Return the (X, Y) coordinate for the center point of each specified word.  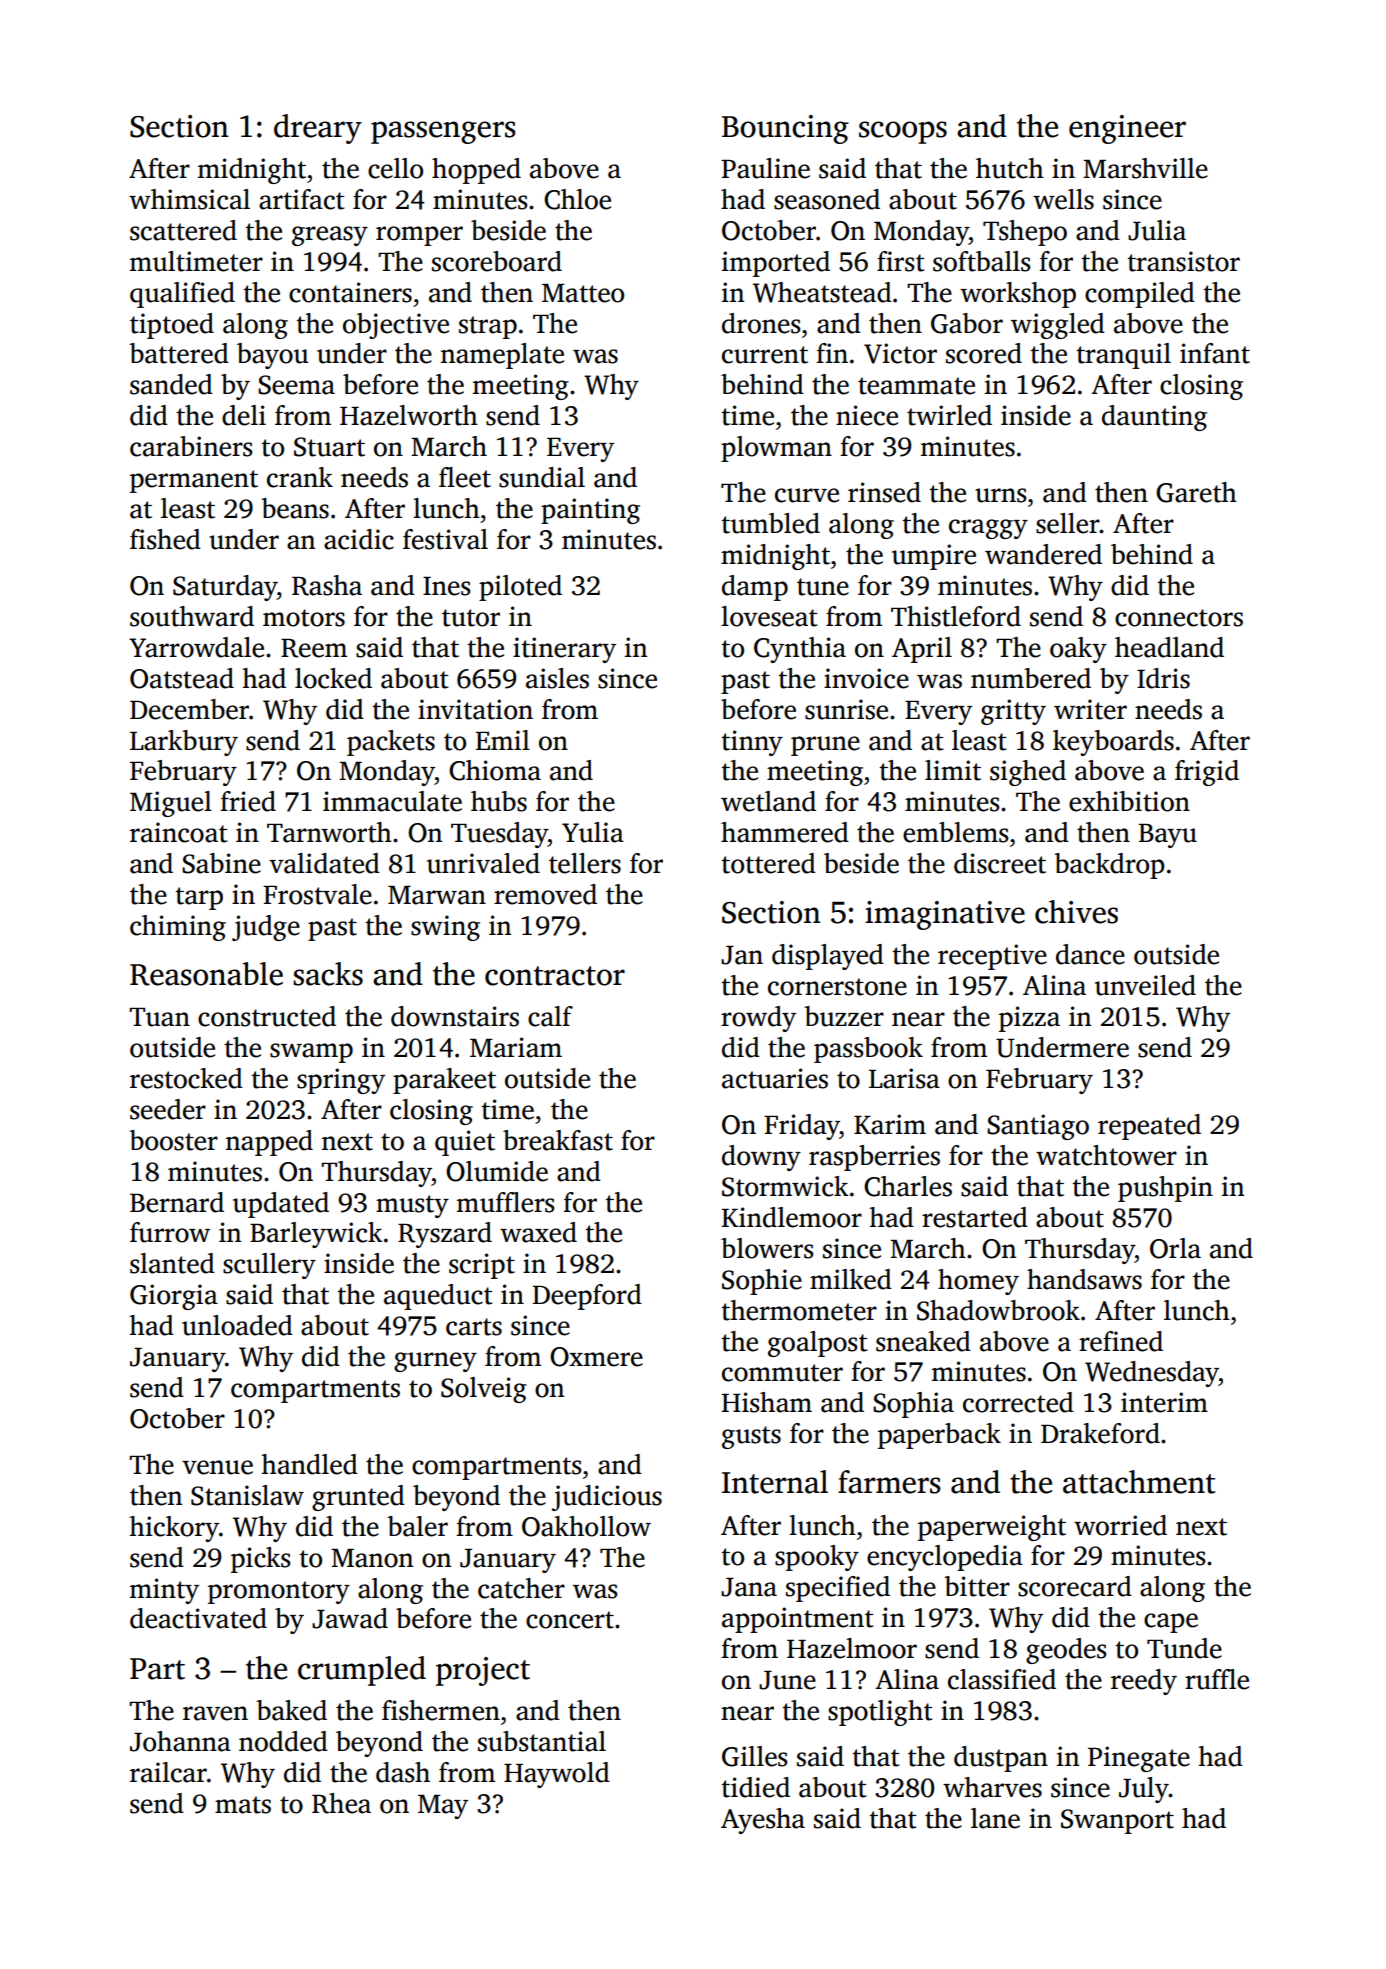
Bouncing (785, 129)
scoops (903, 132)
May (443, 1807)
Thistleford (956, 616)
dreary (318, 129)
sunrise (846, 709)
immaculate (392, 801)
